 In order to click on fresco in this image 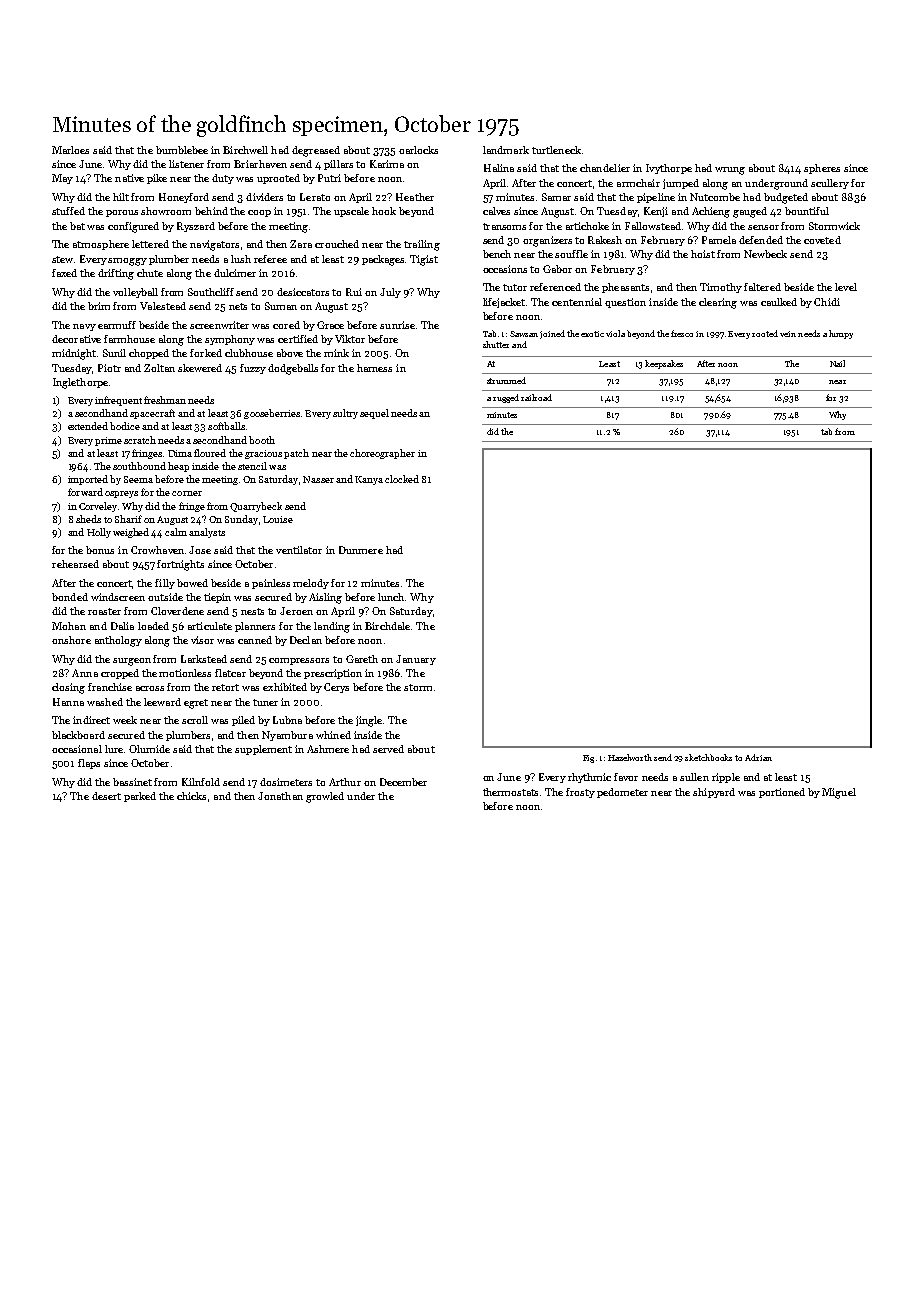, I will do `click(682, 333)`.
